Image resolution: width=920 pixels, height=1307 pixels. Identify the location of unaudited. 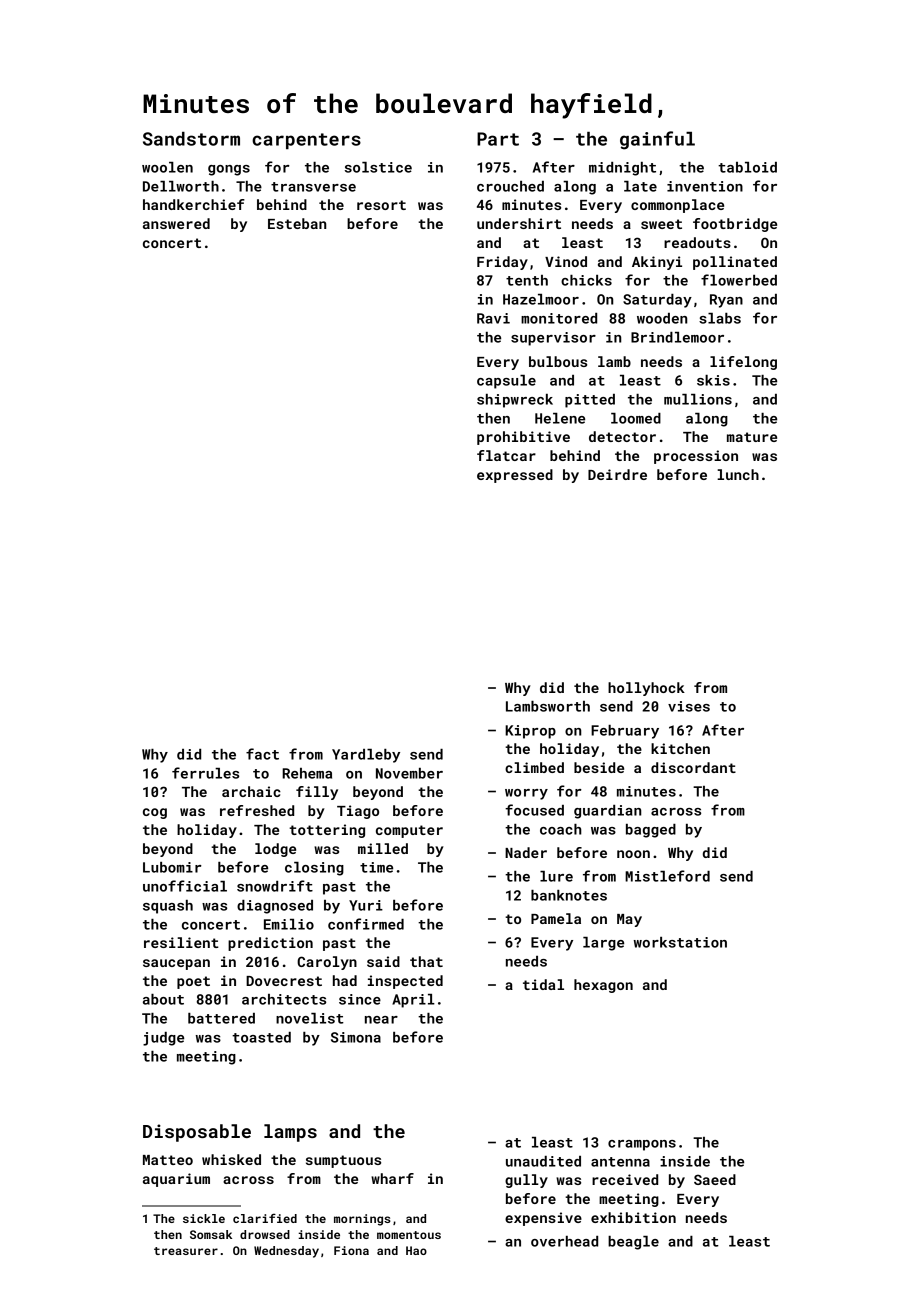
(543, 1161).
